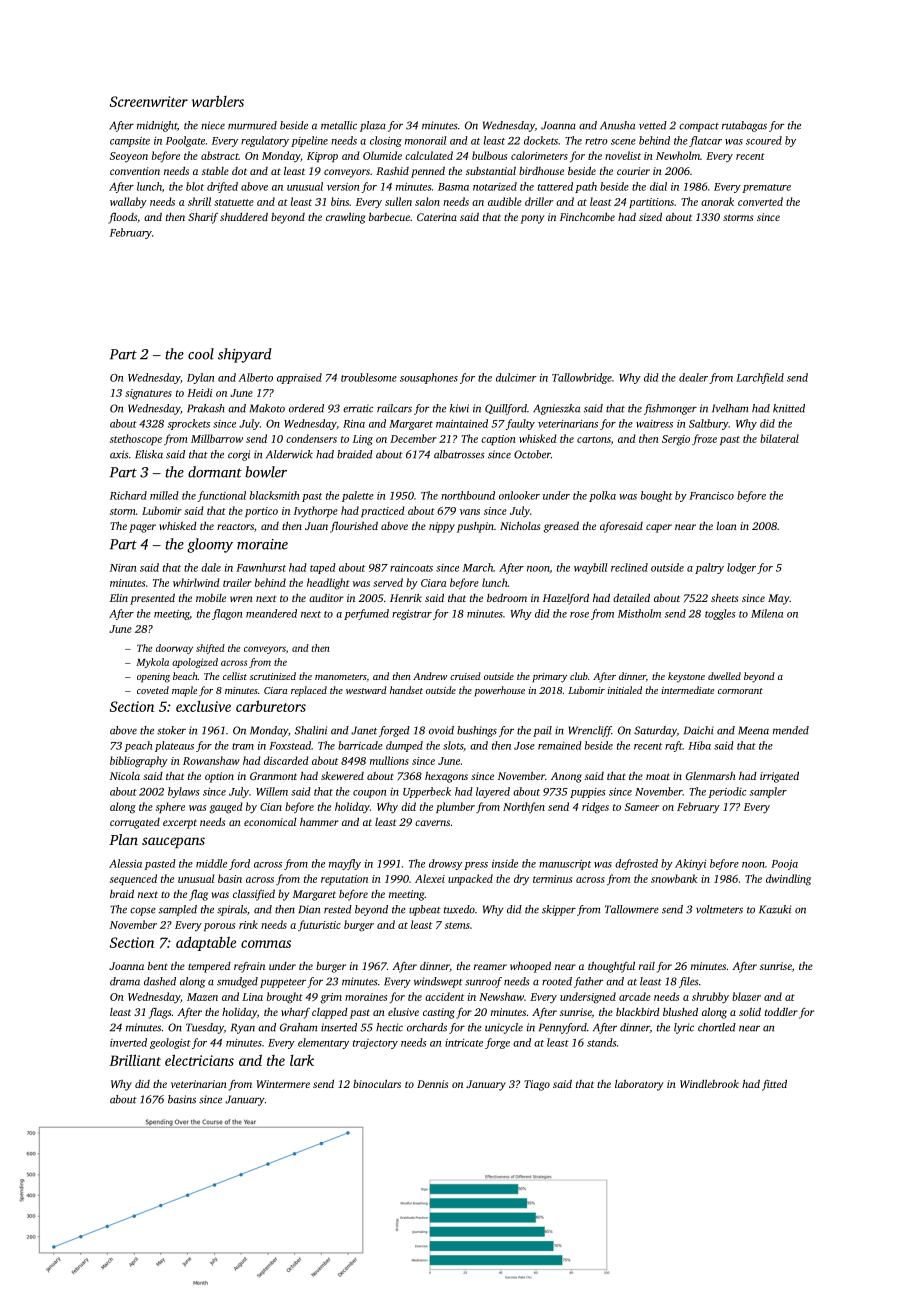 This screenshot has height=1308, width=924. Describe the element at coordinates (653, 125) in the screenshot. I see `vetted` at that location.
